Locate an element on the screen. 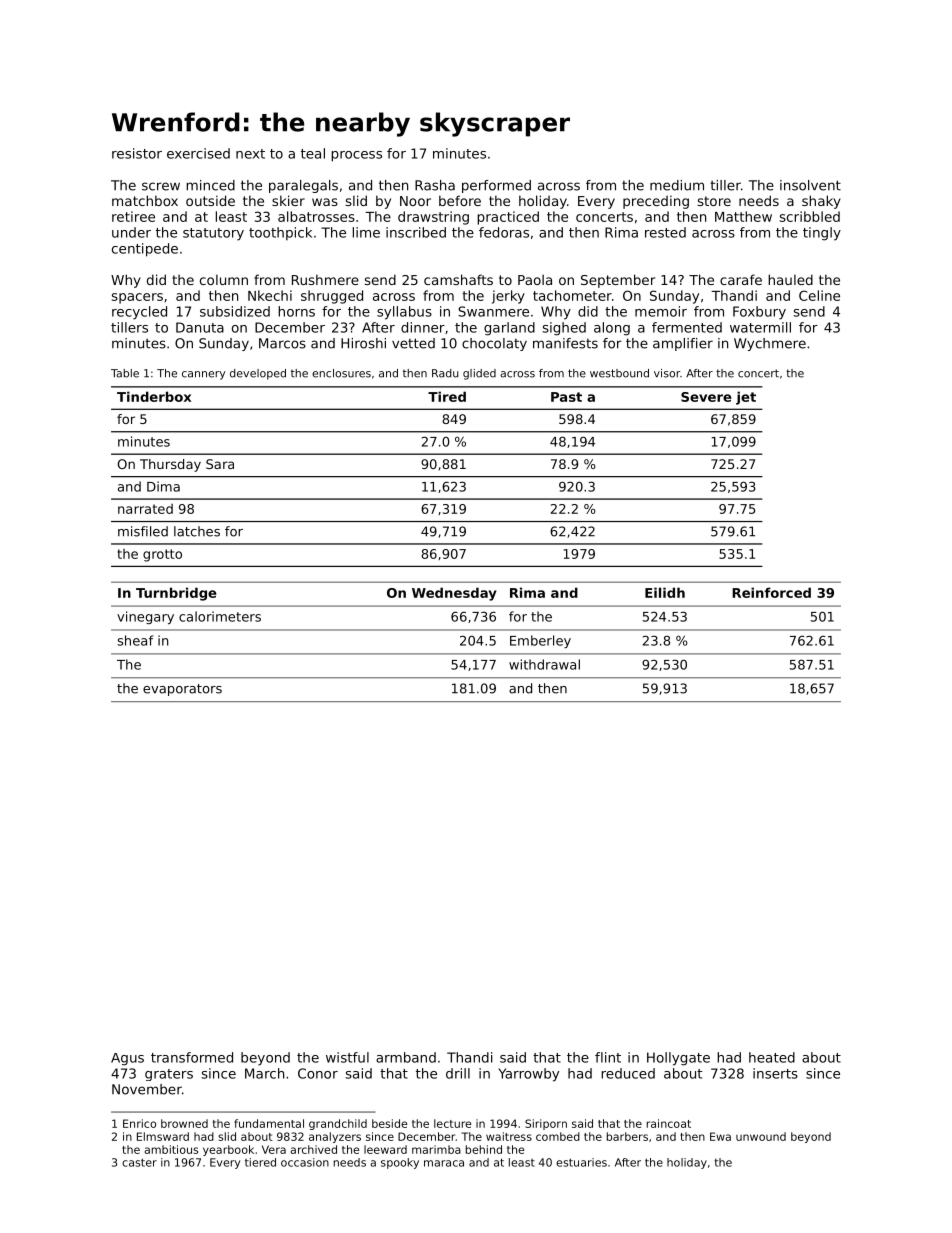  heated is located at coordinates (772, 1057).
